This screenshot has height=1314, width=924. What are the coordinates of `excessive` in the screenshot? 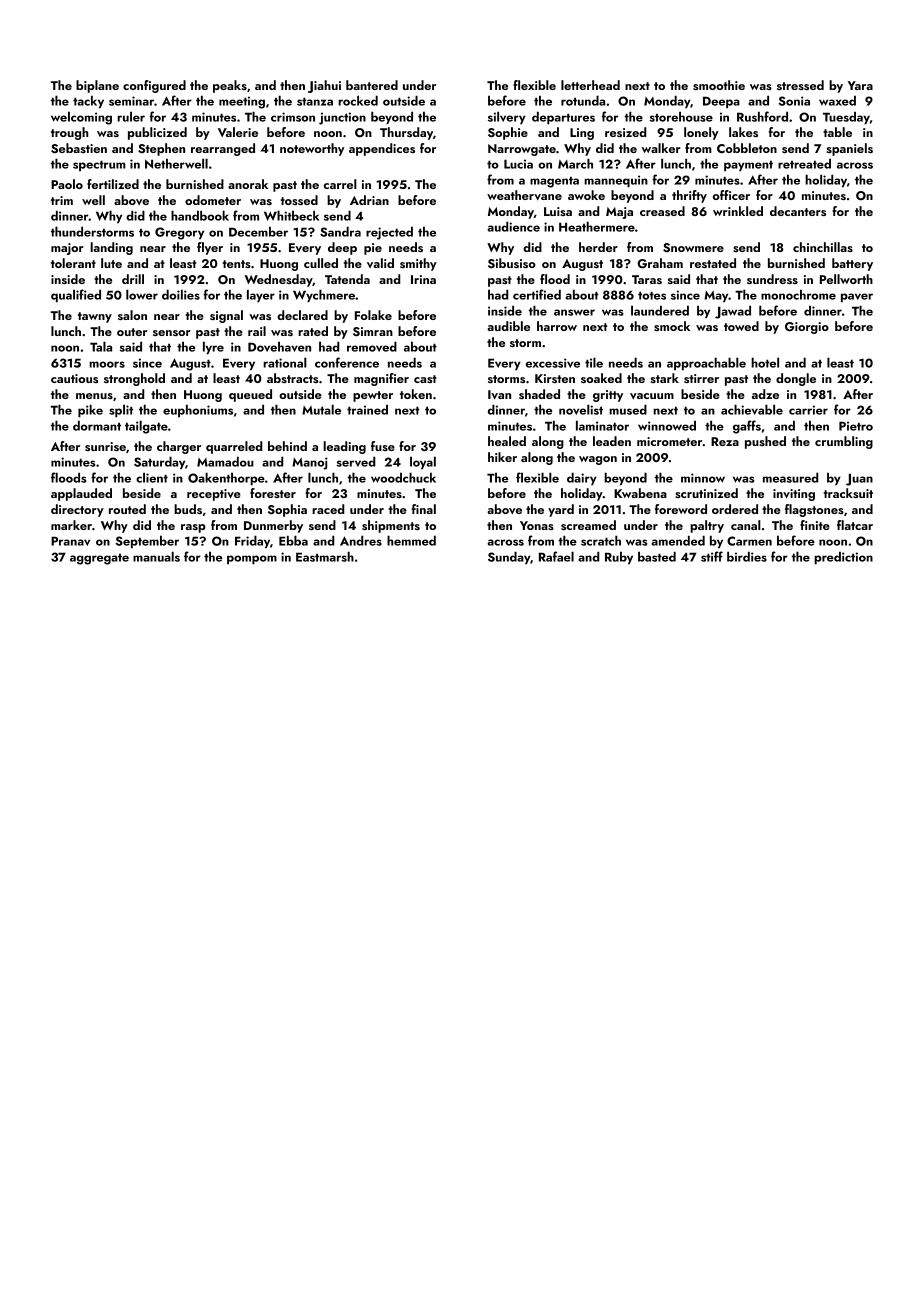 It's located at (553, 363).
